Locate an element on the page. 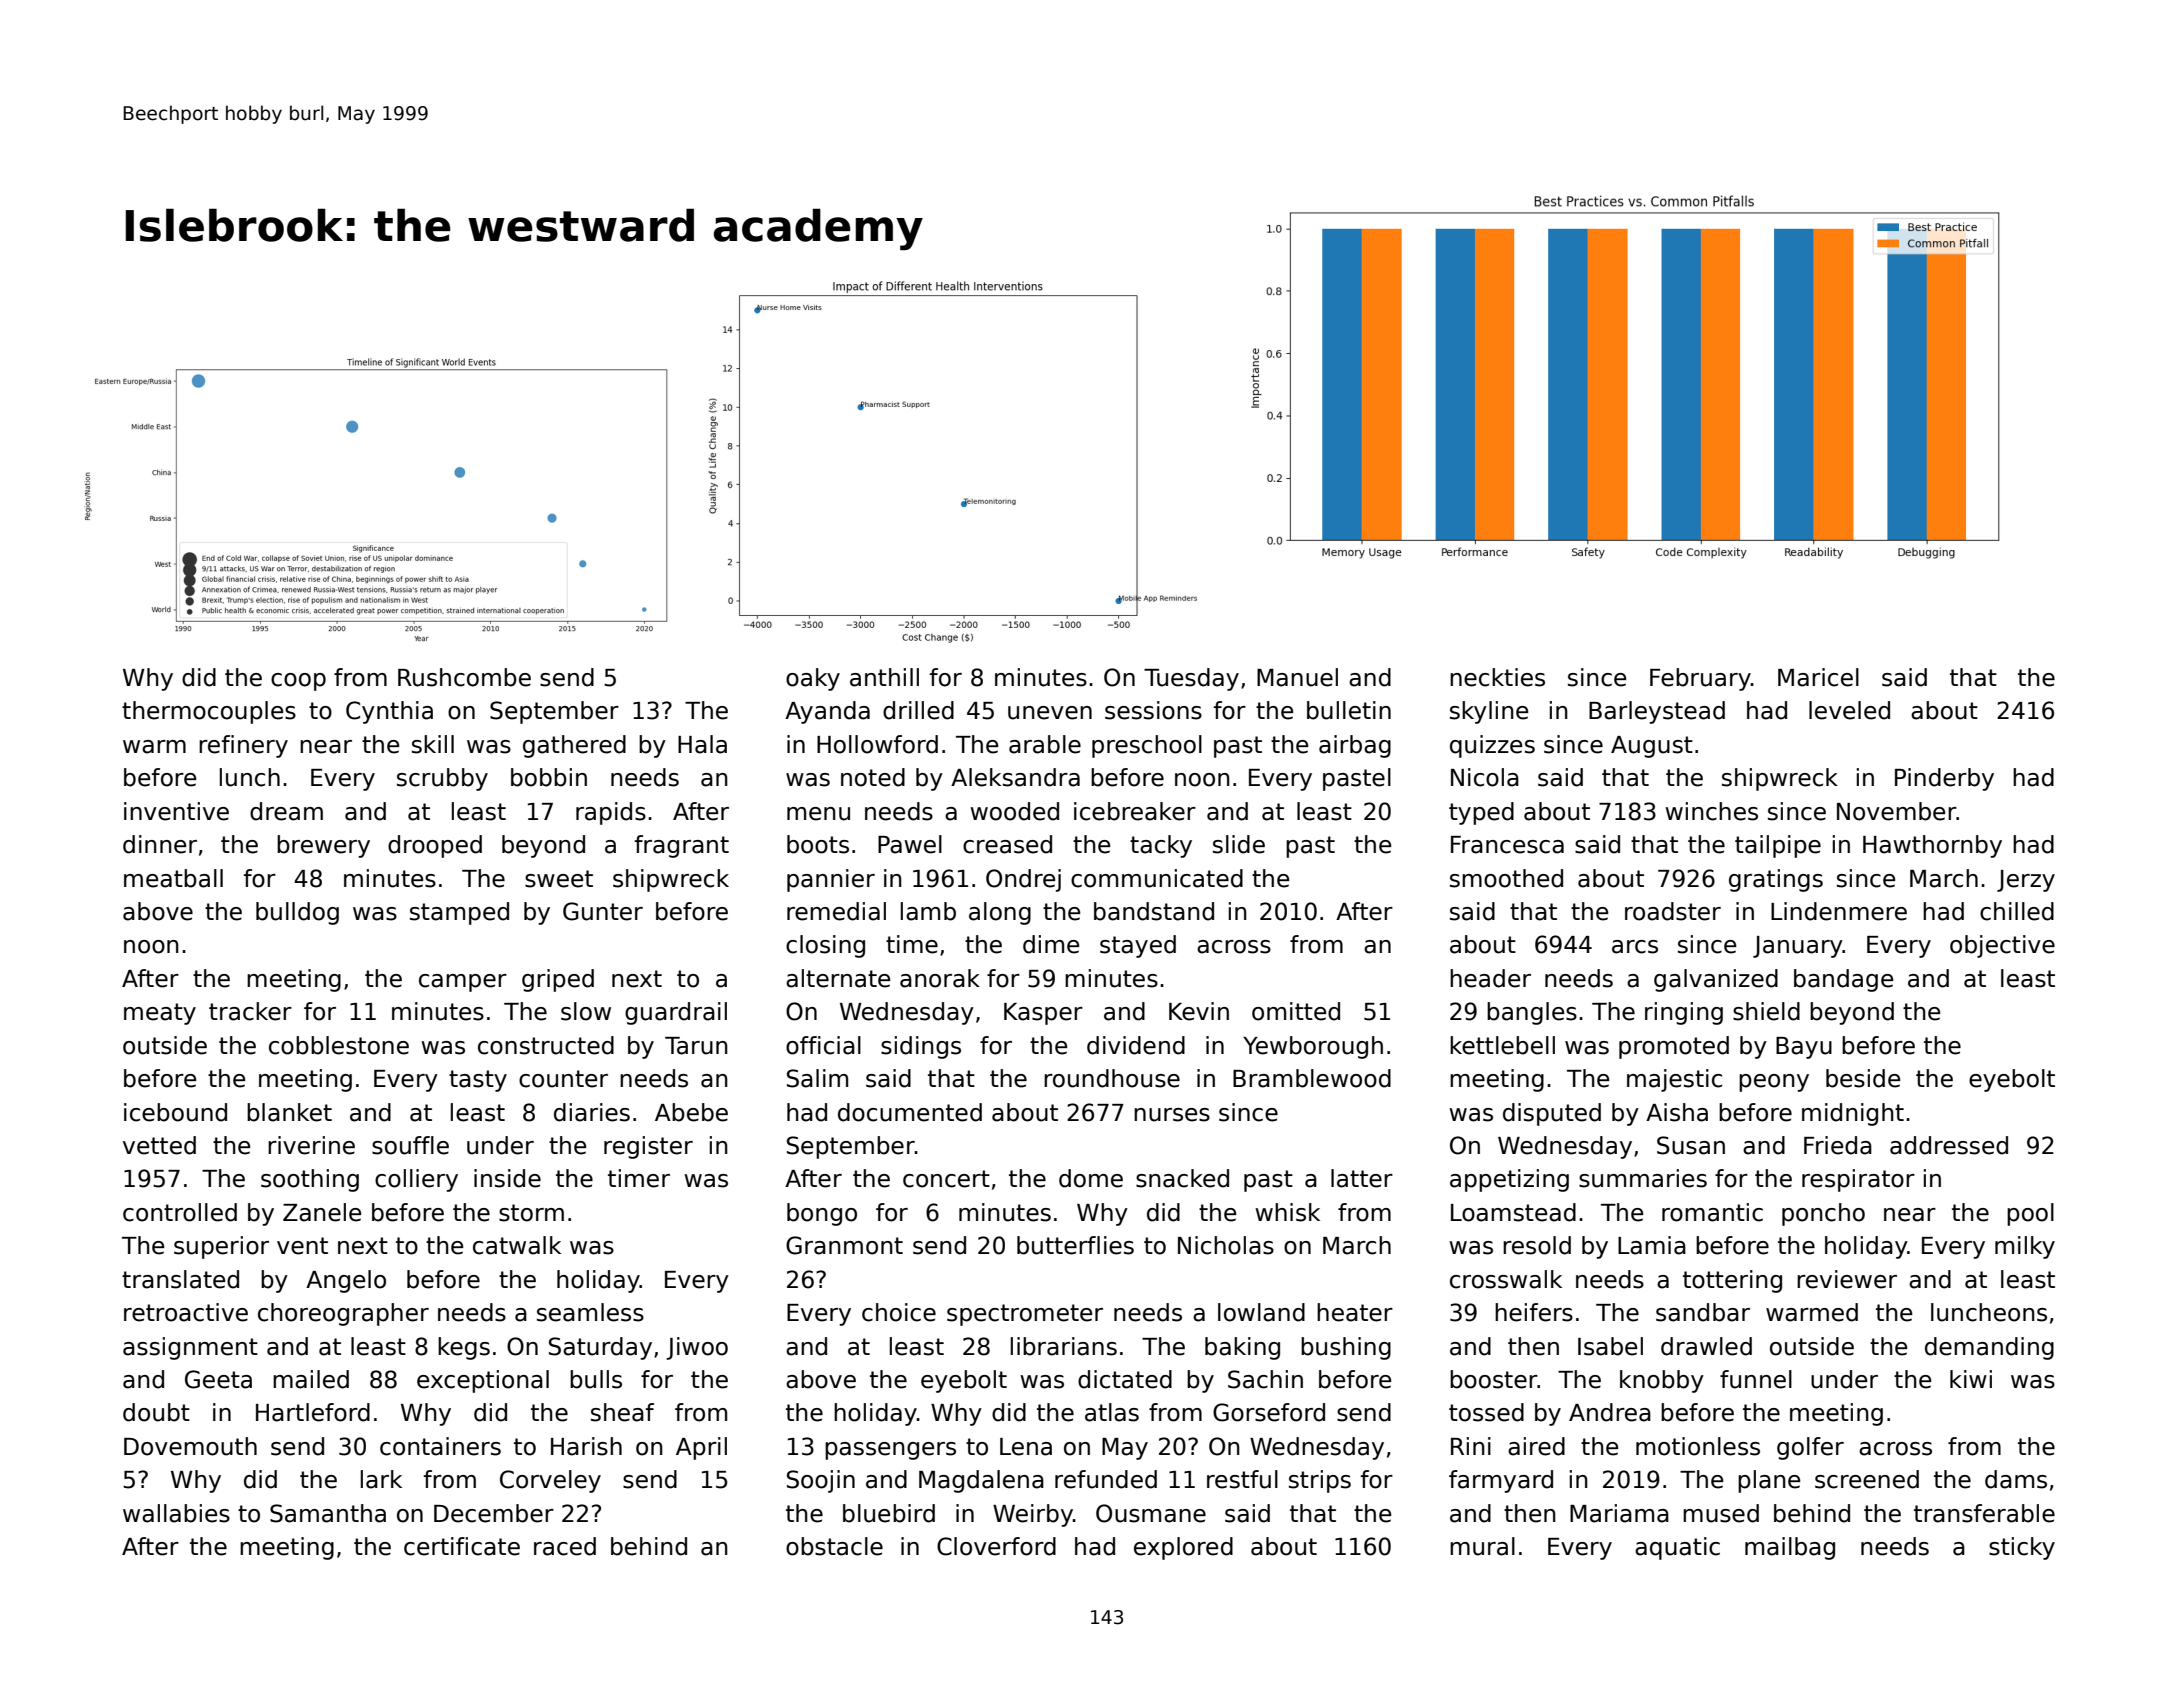 The height and width of the image is (1683, 2178). golfer is located at coordinates (1810, 1448).
